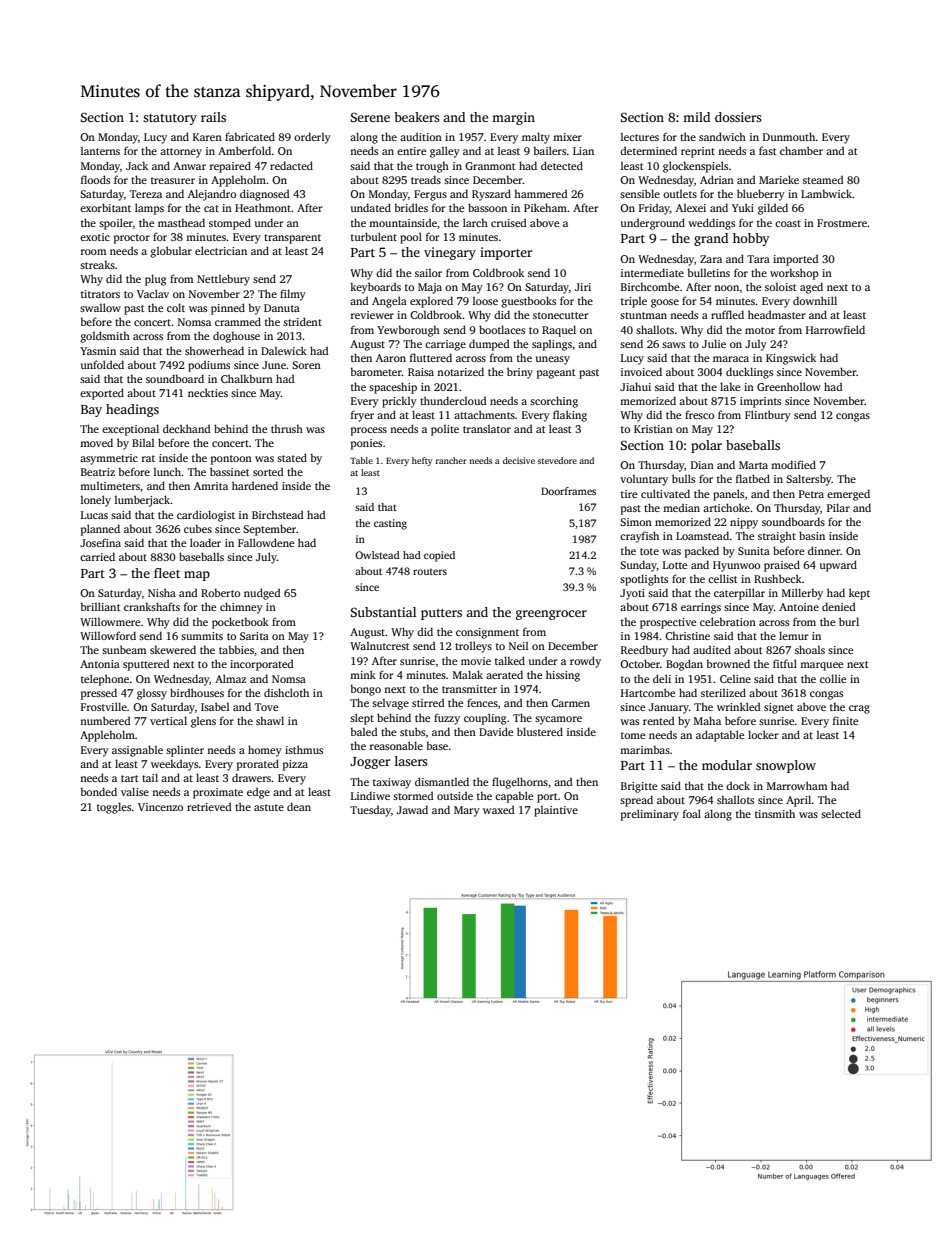  Describe the element at coordinates (487, 429) in the screenshot. I see `translator` at that location.
